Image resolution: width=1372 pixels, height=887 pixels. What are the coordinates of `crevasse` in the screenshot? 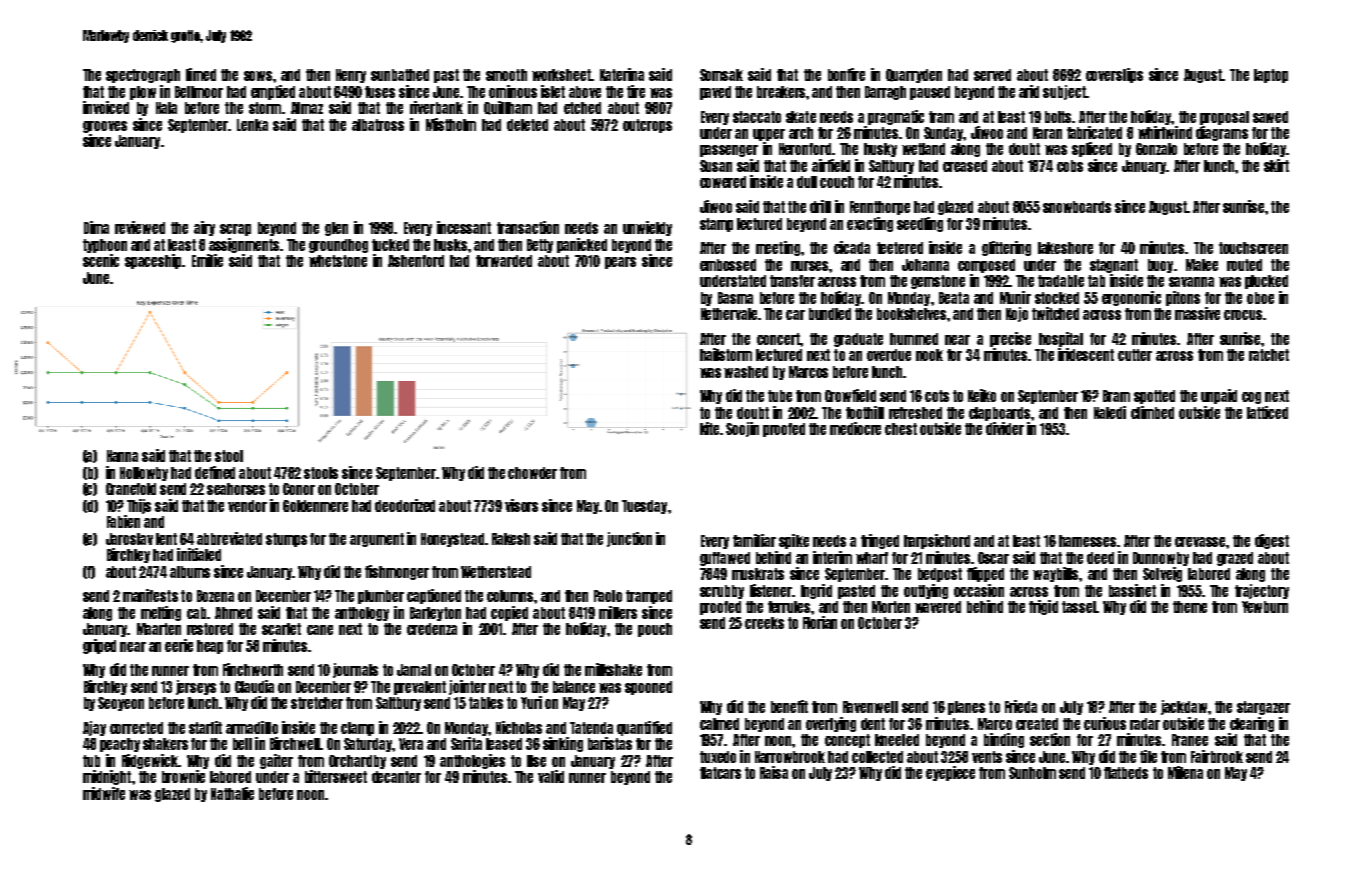 It's located at (1200, 542).
